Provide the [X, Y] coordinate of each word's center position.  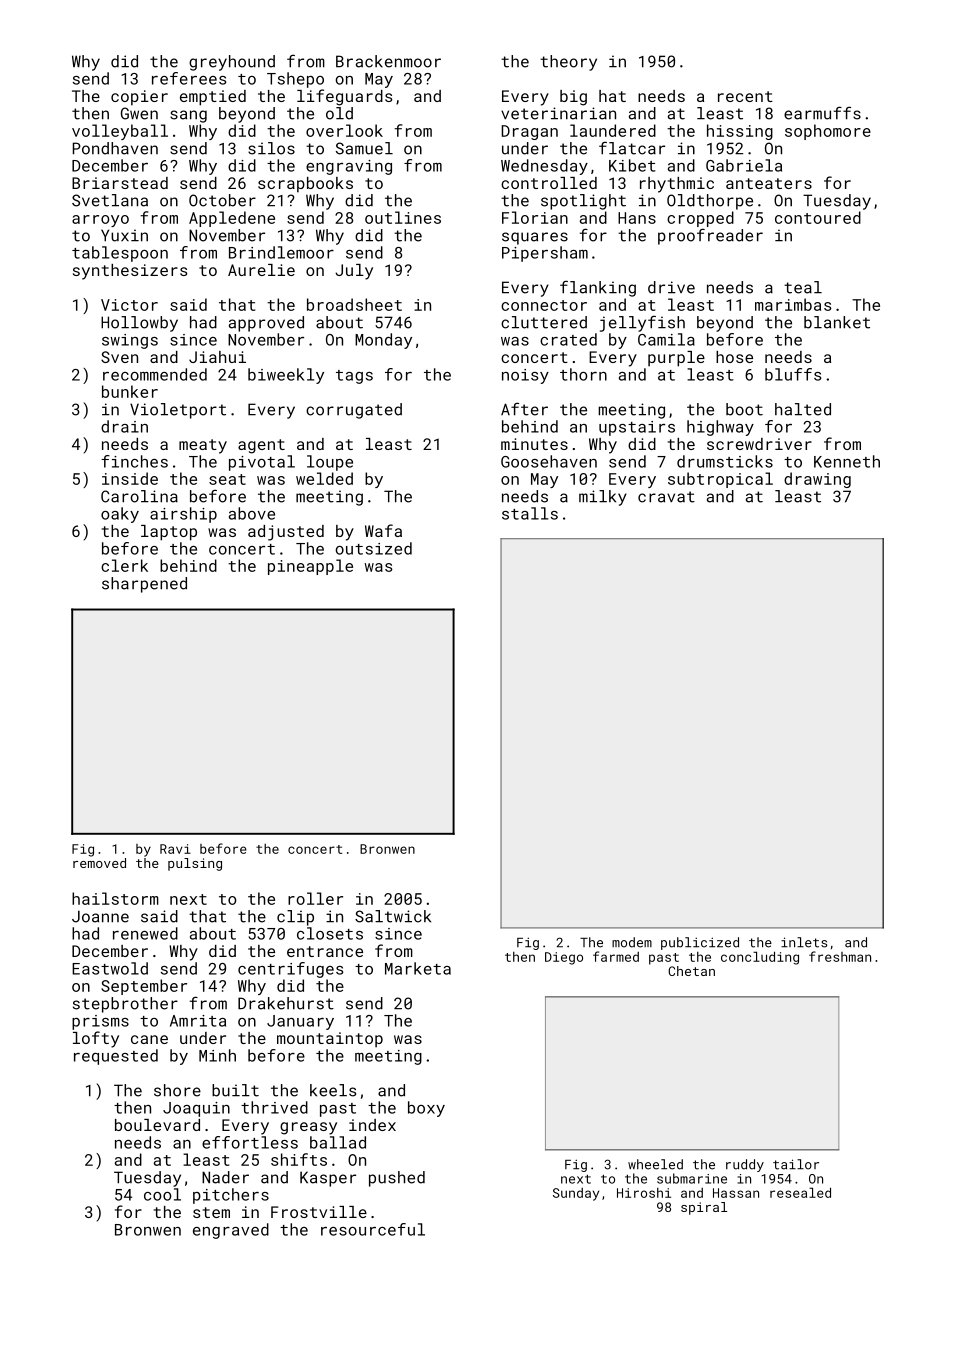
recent [745, 96]
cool [162, 1194]
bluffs [793, 374]
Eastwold [110, 968]
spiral [704, 1208]
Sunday [576, 1194]
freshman [840, 956]
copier [139, 98]
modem [632, 942]
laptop [169, 533]
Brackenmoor [388, 61]
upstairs [637, 428]
